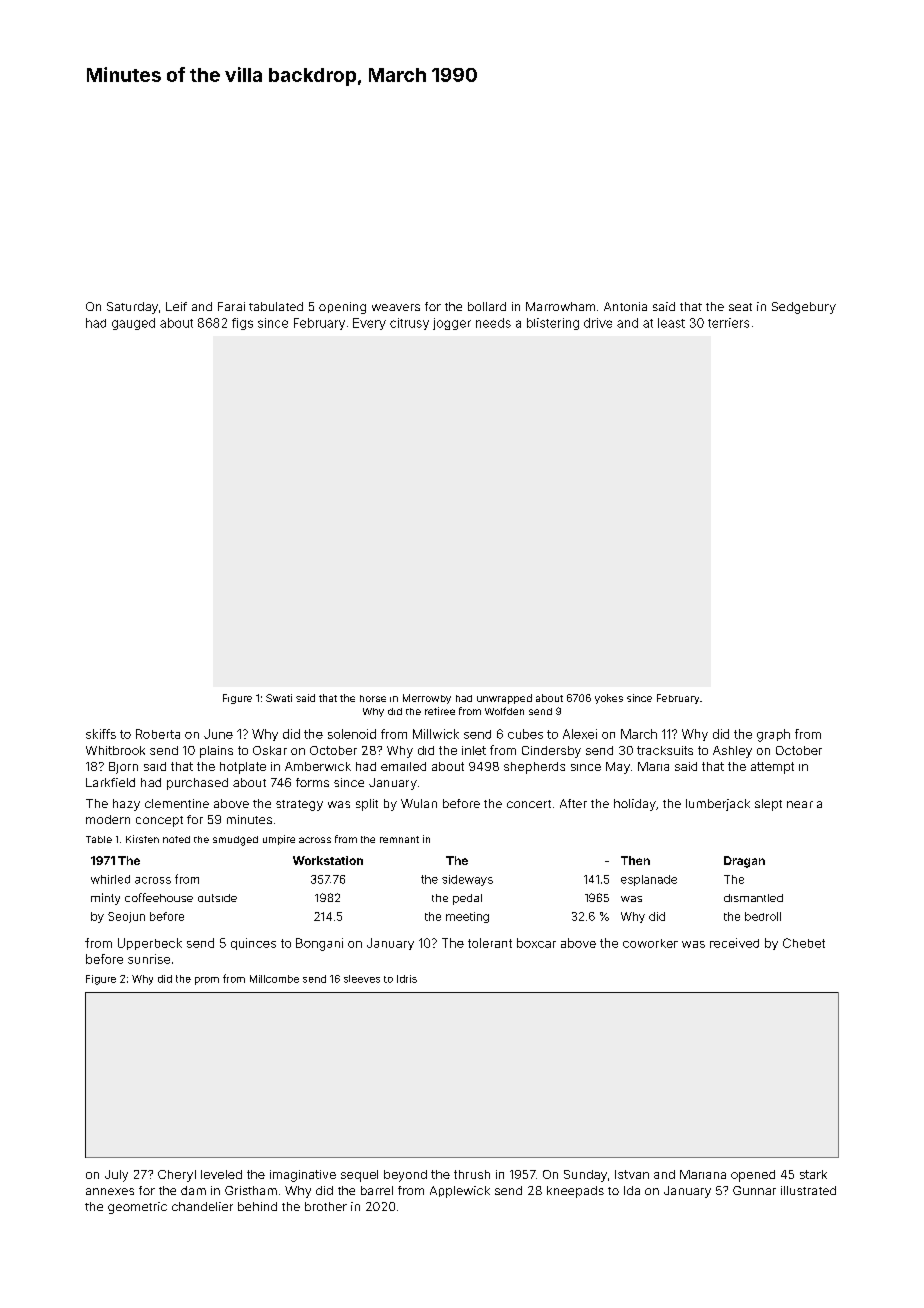 This page has width=924, height=1308. I want to click on Every, so click(369, 324).
